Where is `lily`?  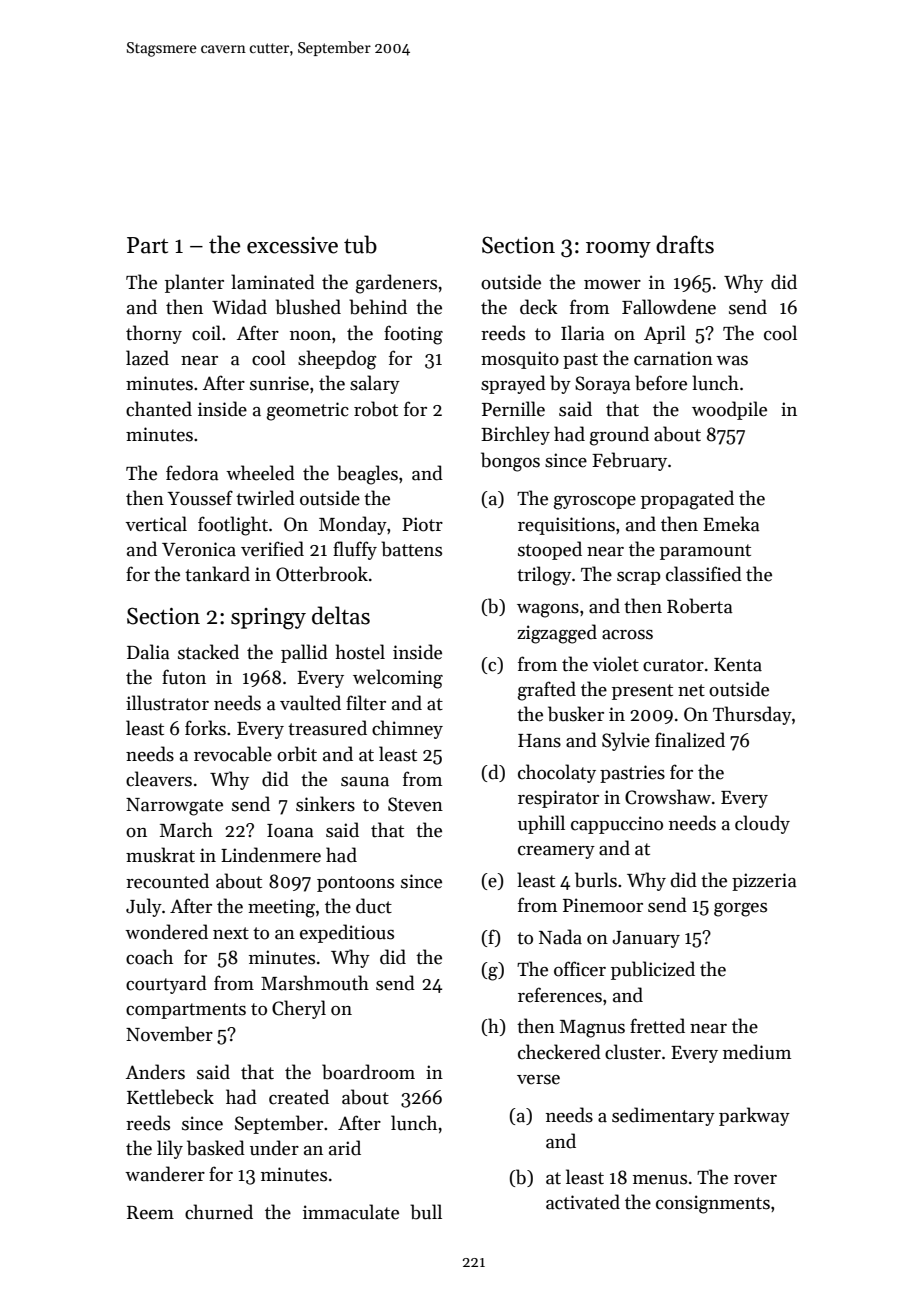
lily is located at coordinates (170, 1149).
